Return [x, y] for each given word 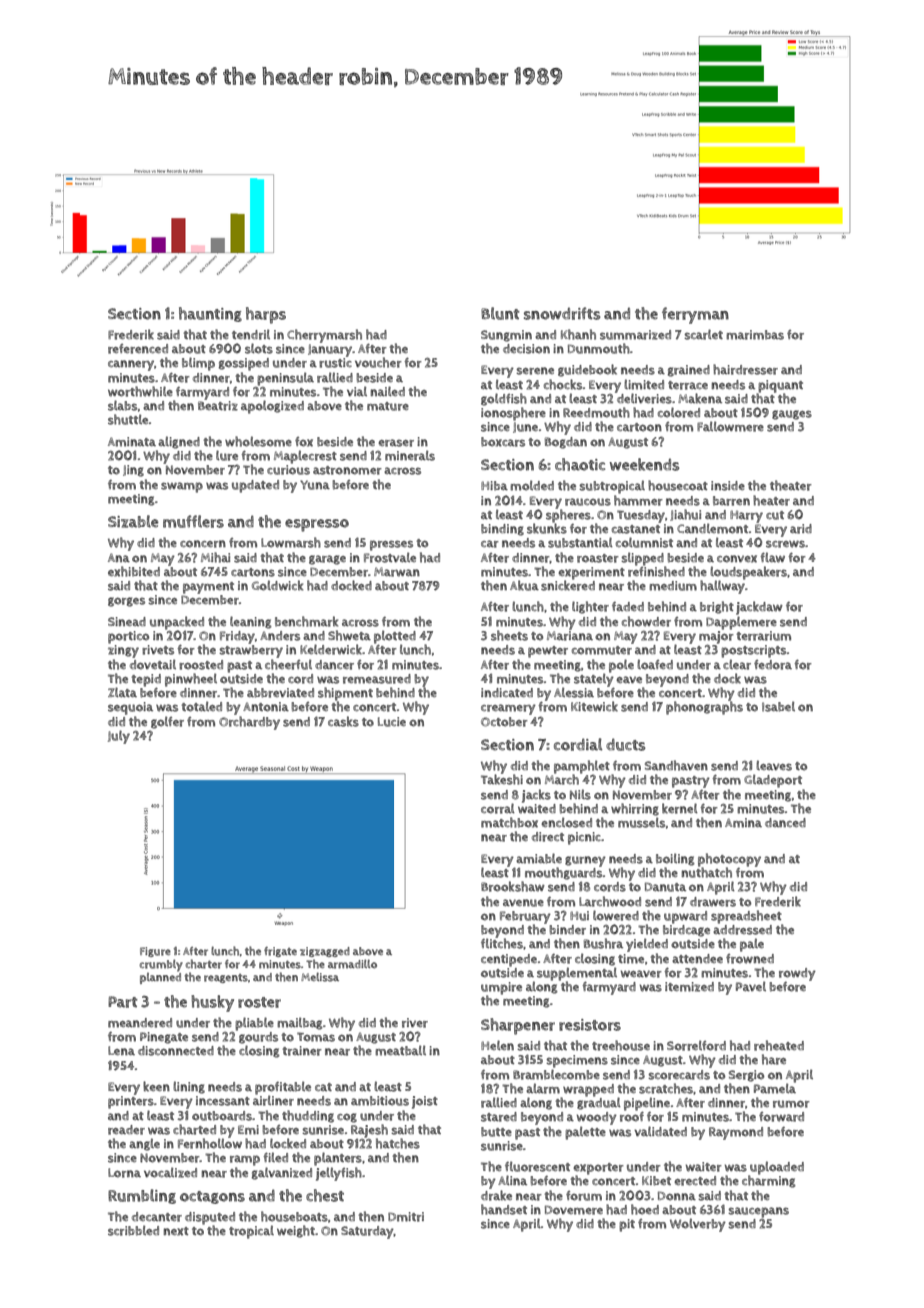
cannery [131, 365]
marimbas [755, 335]
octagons [212, 1197]
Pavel [751, 986]
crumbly [161, 965]
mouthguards [564, 873]
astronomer [347, 470]
